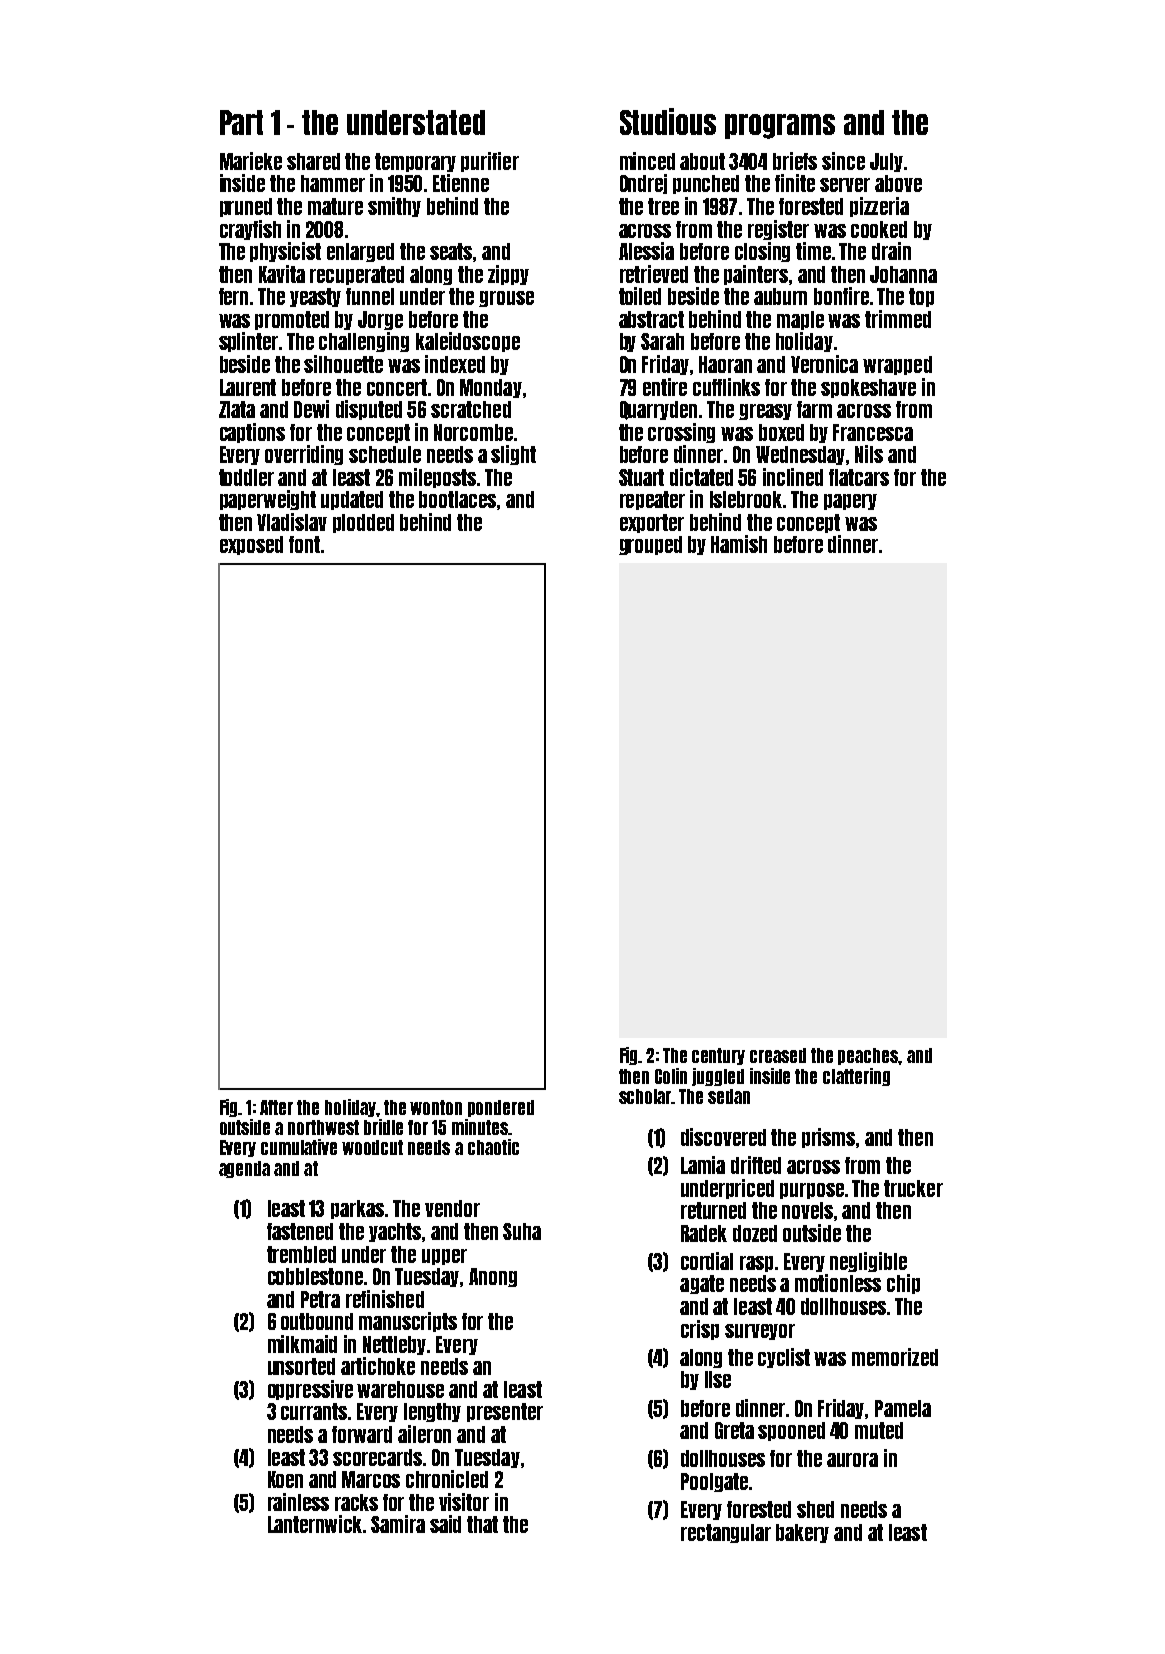  What do you see at coordinates (681, 433) in the page?
I see `crossing` at bounding box center [681, 433].
